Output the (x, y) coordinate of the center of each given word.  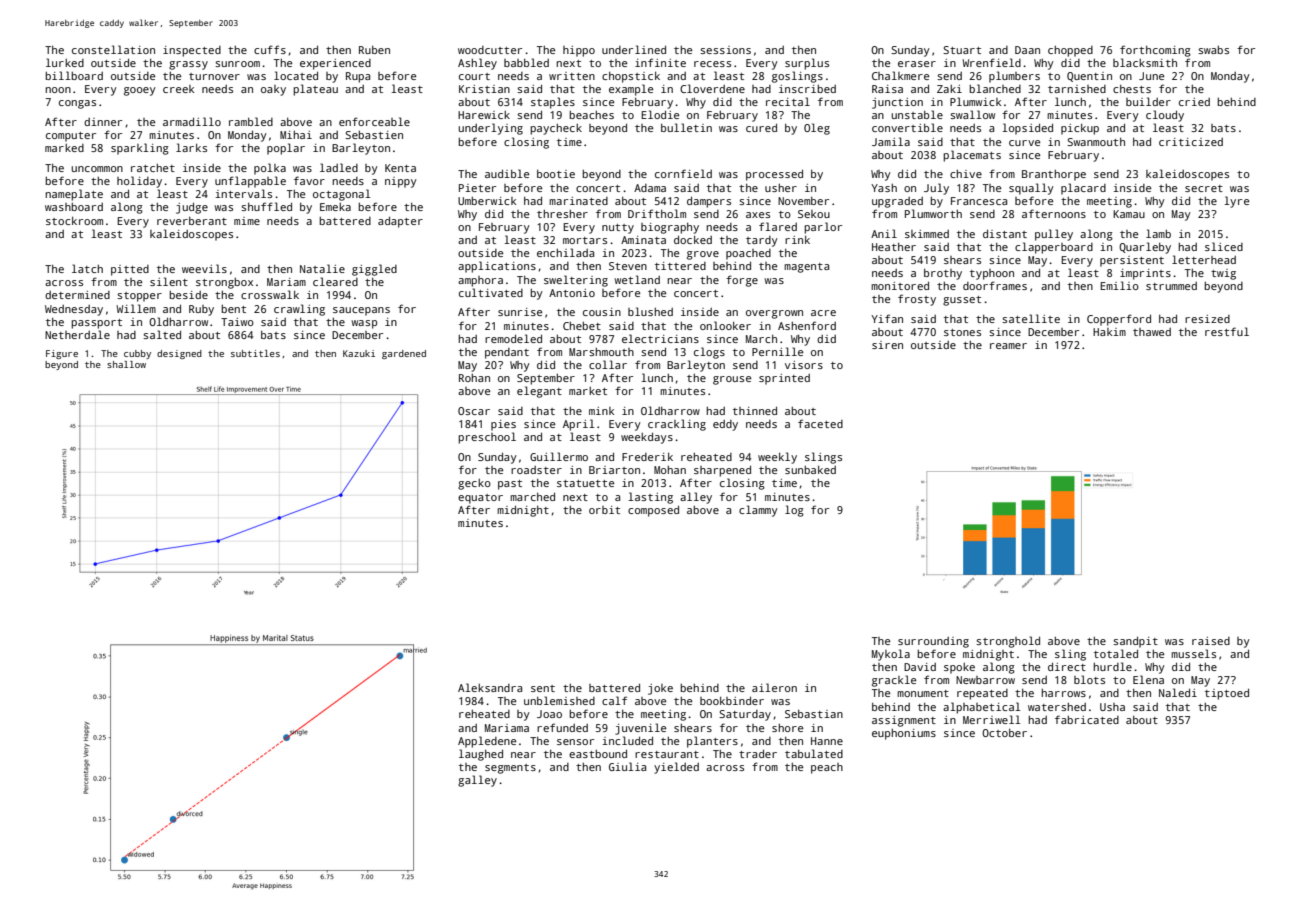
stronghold (1008, 642)
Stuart (962, 50)
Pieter (477, 188)
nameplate (74, 195)
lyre (1236, 202)
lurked (65, 62)
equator (480, 499)
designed (179, 354)
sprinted (784, 379)
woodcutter (490, 50)
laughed (481, 755)
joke (660, 689)
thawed (1152, 332)
